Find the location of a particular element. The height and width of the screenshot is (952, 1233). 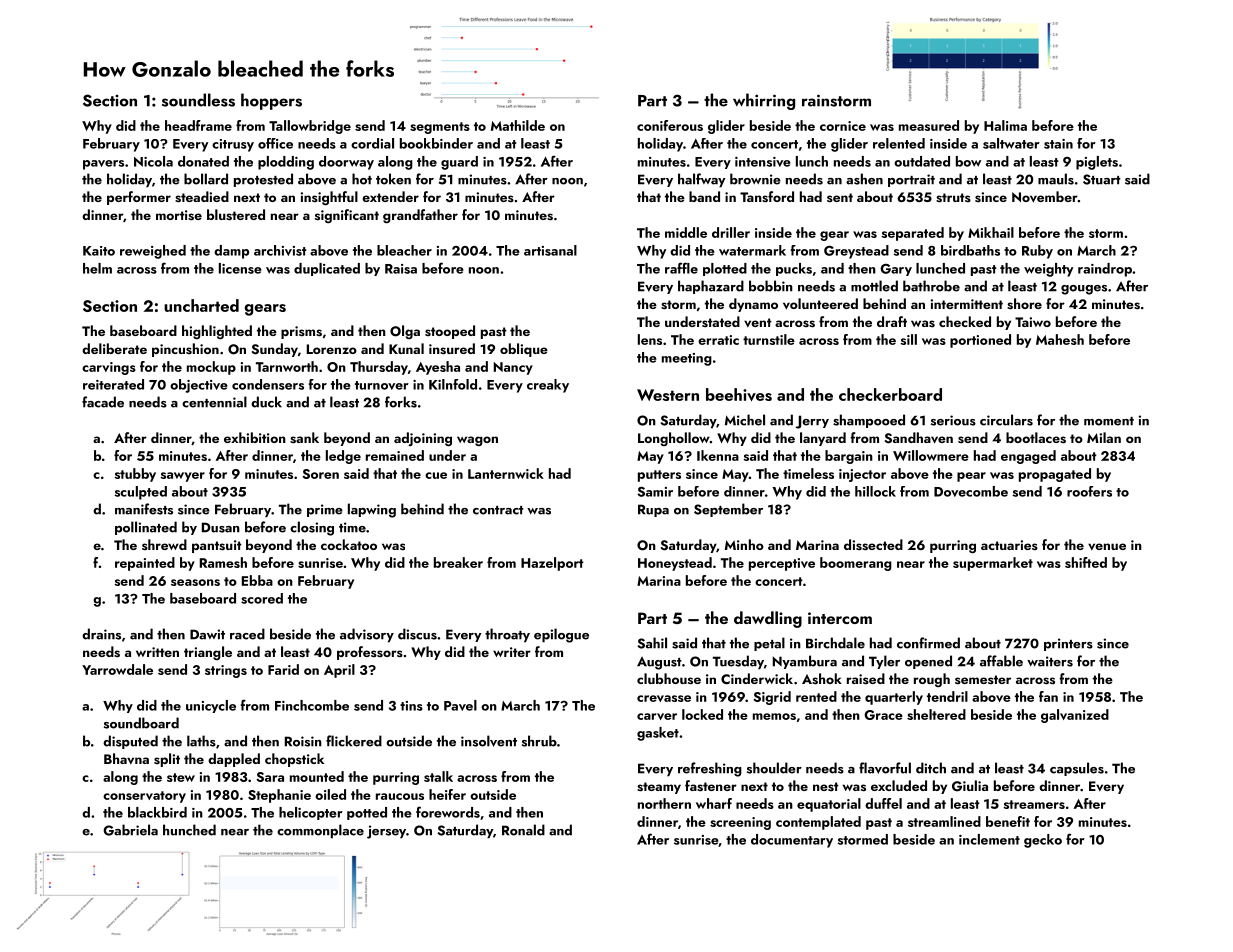

duplicated is located at coordinates (327, 269).
